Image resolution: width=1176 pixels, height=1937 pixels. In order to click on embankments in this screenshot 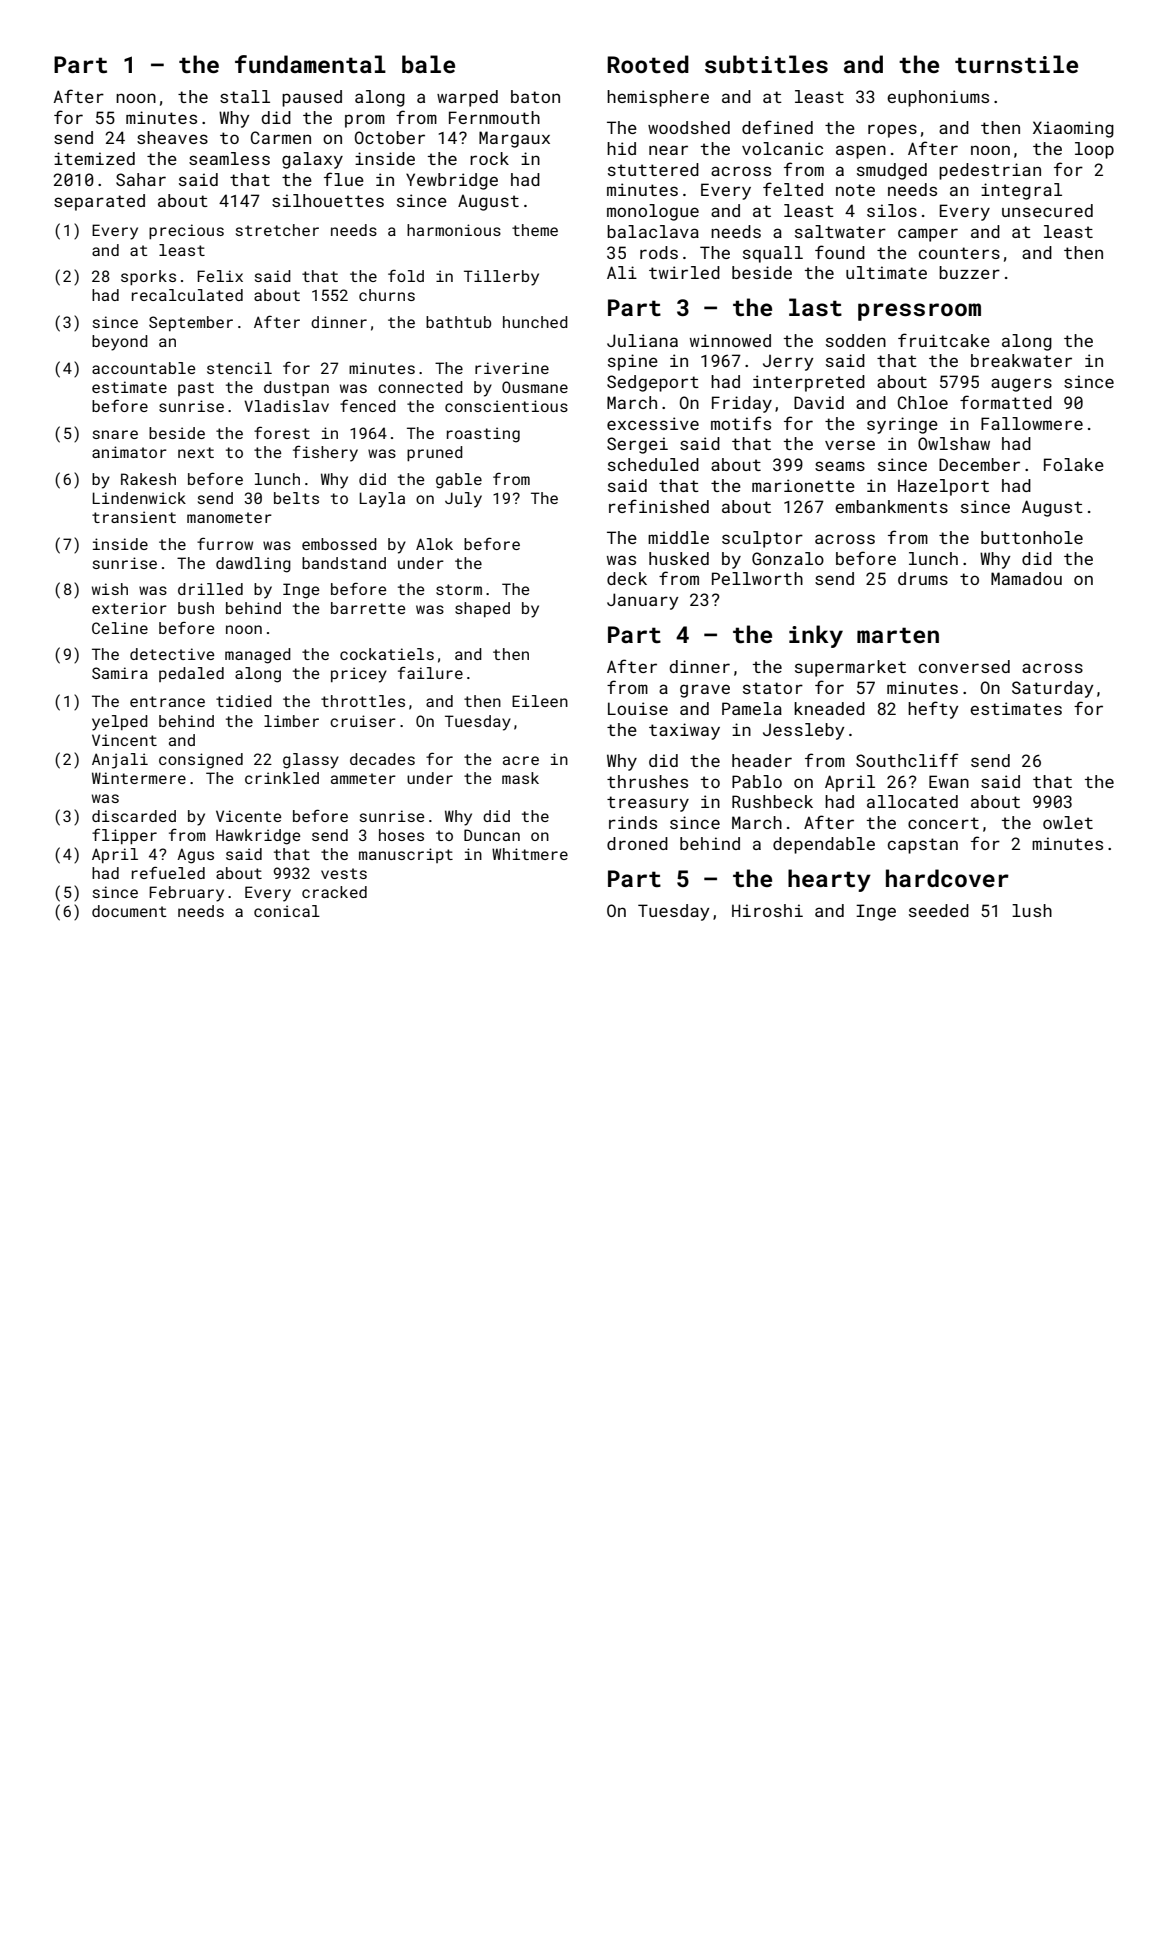, I will do `click(891, 506)`.
